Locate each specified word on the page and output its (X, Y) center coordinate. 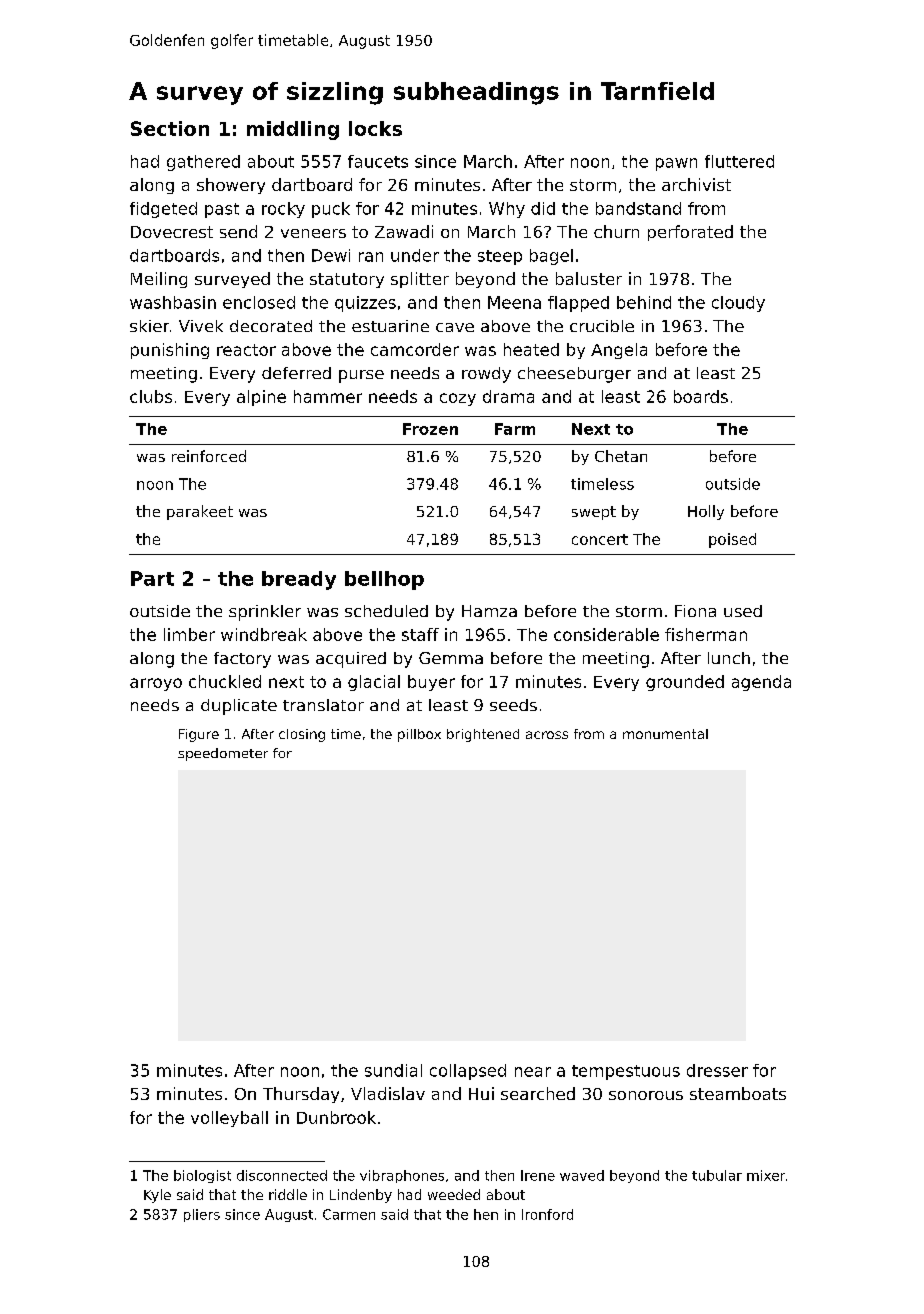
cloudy (738, 304)
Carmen (349, 1214)
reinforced (209, 456)
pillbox (419, 735)
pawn (676, 164)
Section (170, 128)
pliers (202, 1215)
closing (302, 735)
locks (375, 128)
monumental (665, 734)
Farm (515, 429)
